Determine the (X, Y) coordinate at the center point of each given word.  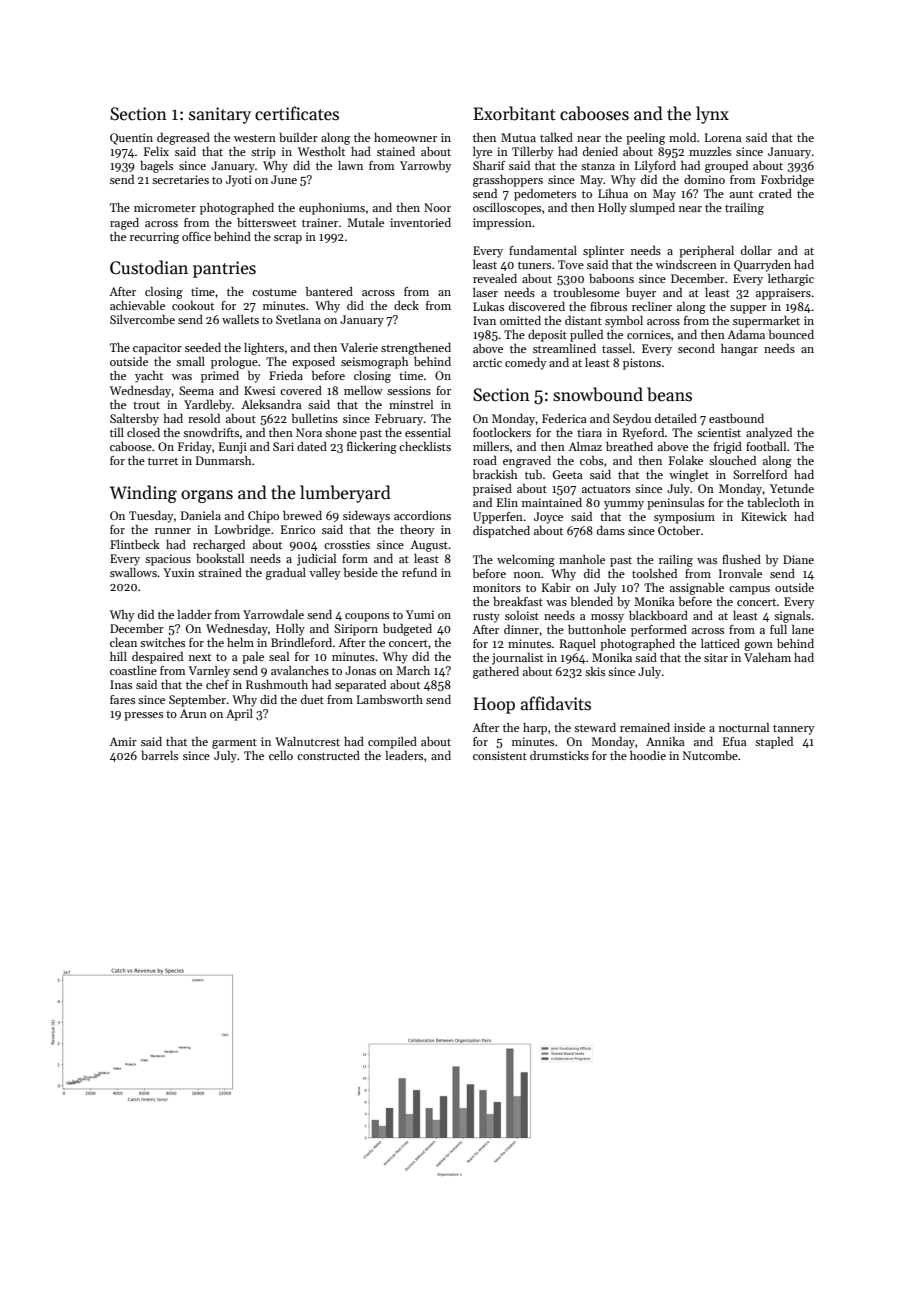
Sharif (489, 165)
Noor (437, 207)
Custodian (149, 267)
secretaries (180, 179)
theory (417, 531)
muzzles (710, 151)
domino (704, 179)
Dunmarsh (223, 460)
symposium (684, 518)
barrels (159, 755)
